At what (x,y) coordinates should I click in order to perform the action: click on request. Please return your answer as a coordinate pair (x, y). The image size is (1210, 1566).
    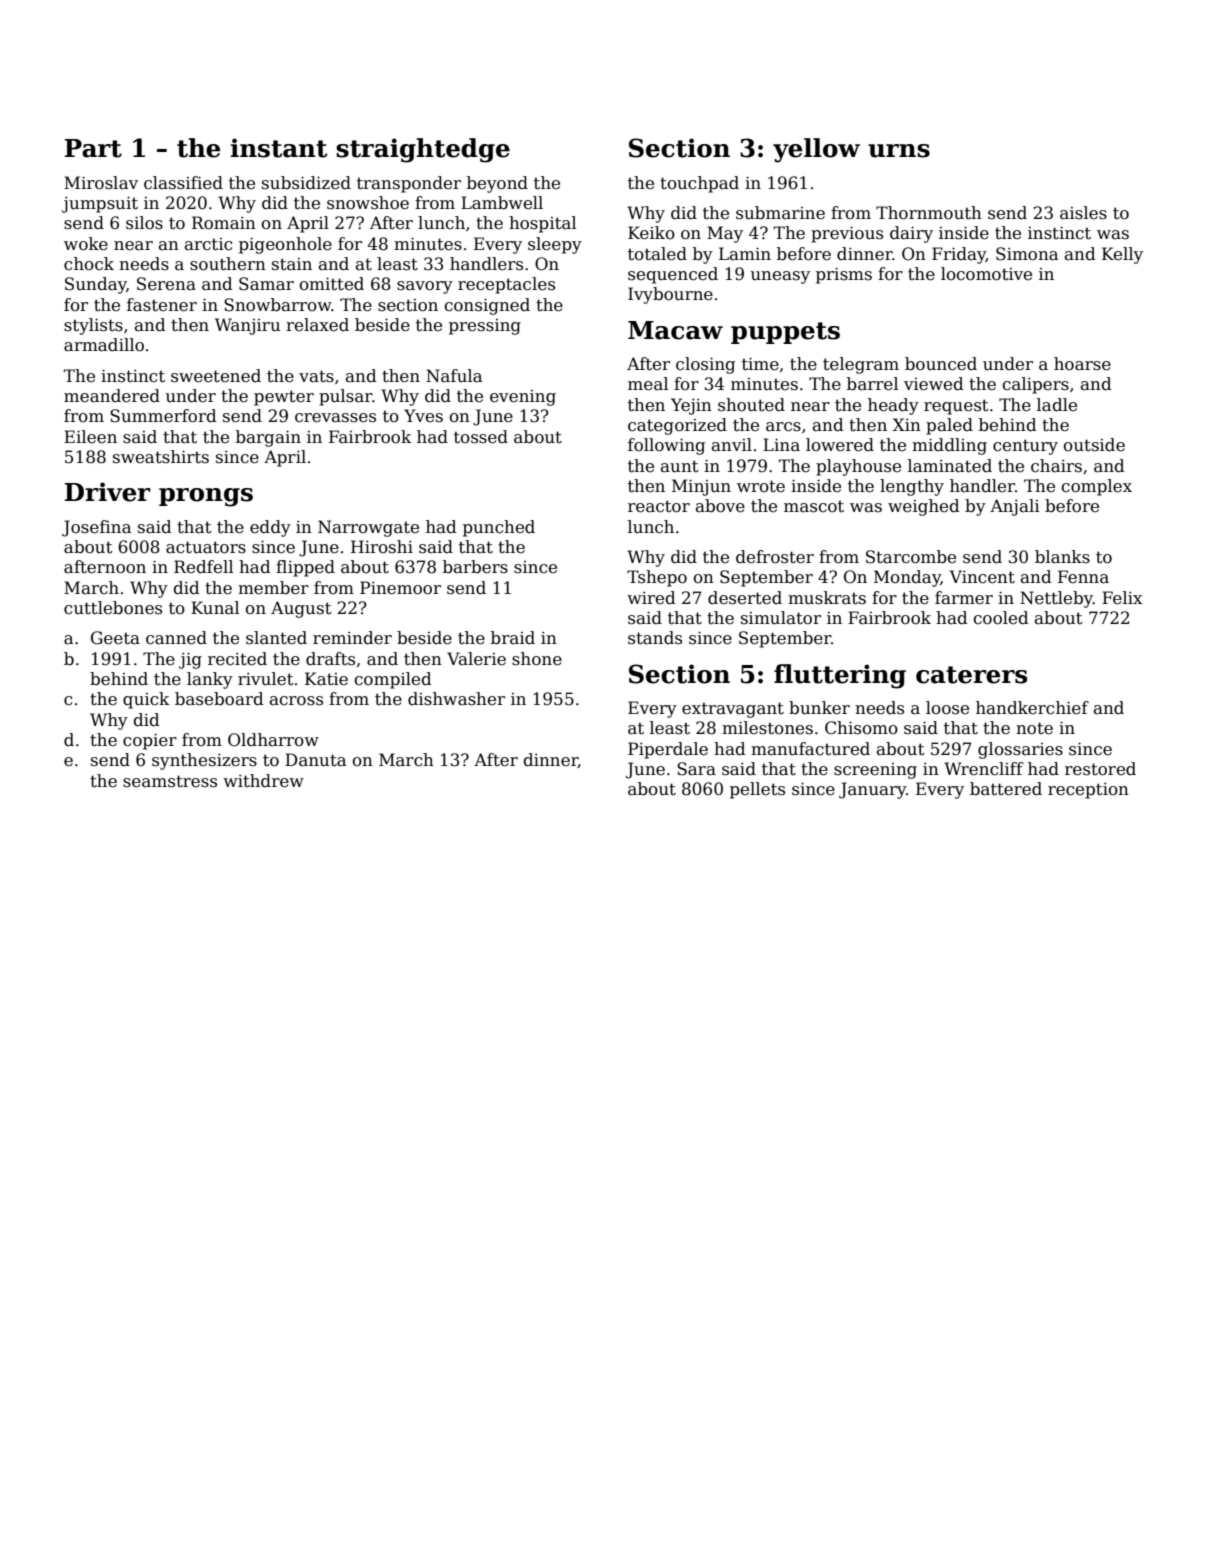
    Looking at the image, I should click on (956, 407).
